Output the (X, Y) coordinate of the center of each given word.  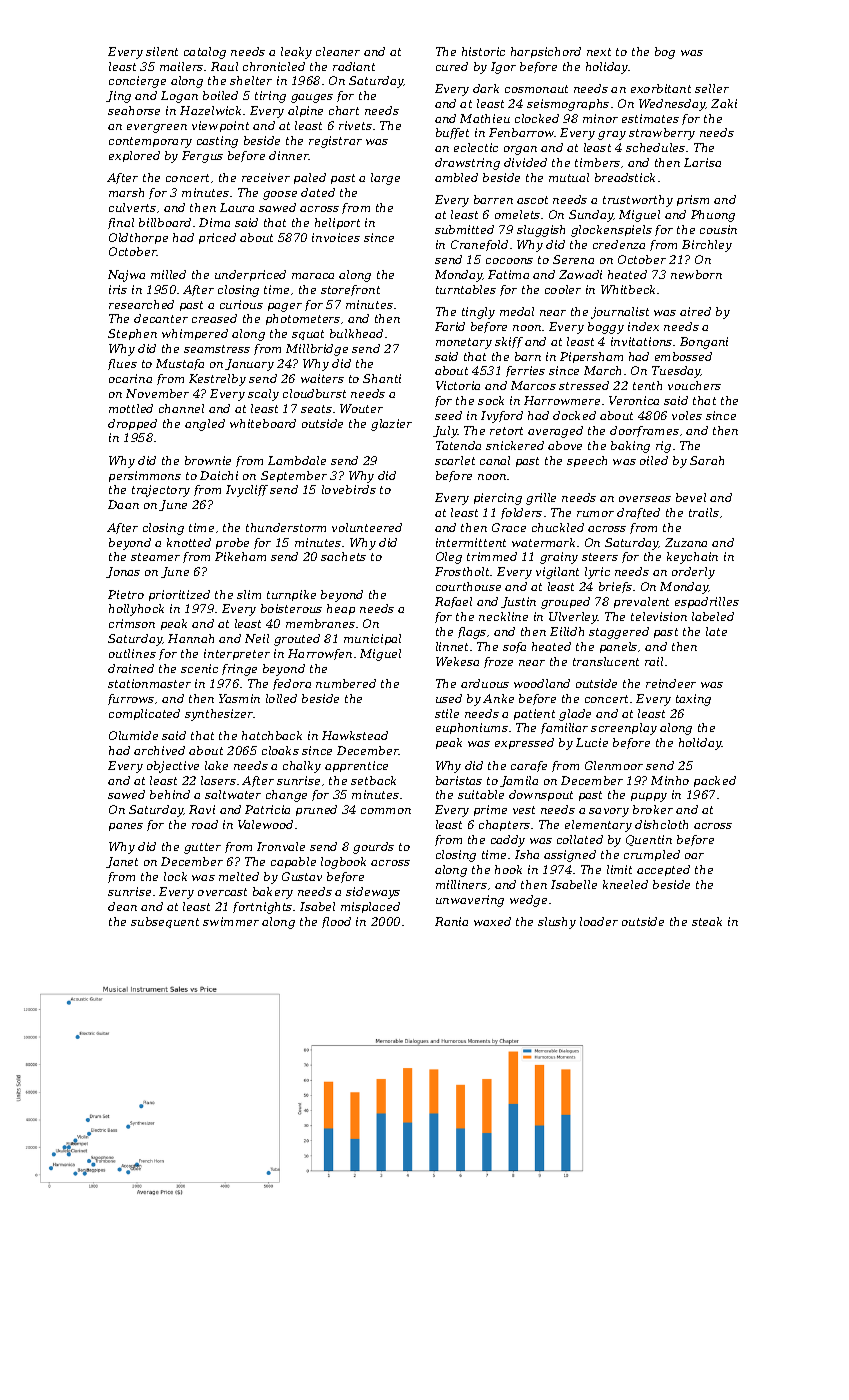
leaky (296, 53)
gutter (202, 848)
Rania (451, 921)
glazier (391, 425)
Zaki (724, 103)
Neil (257, 638)
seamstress (217, 349)
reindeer (671, 683)
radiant (354, 66)
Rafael (453, 602)
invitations (641, 341)
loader (599, 921)
